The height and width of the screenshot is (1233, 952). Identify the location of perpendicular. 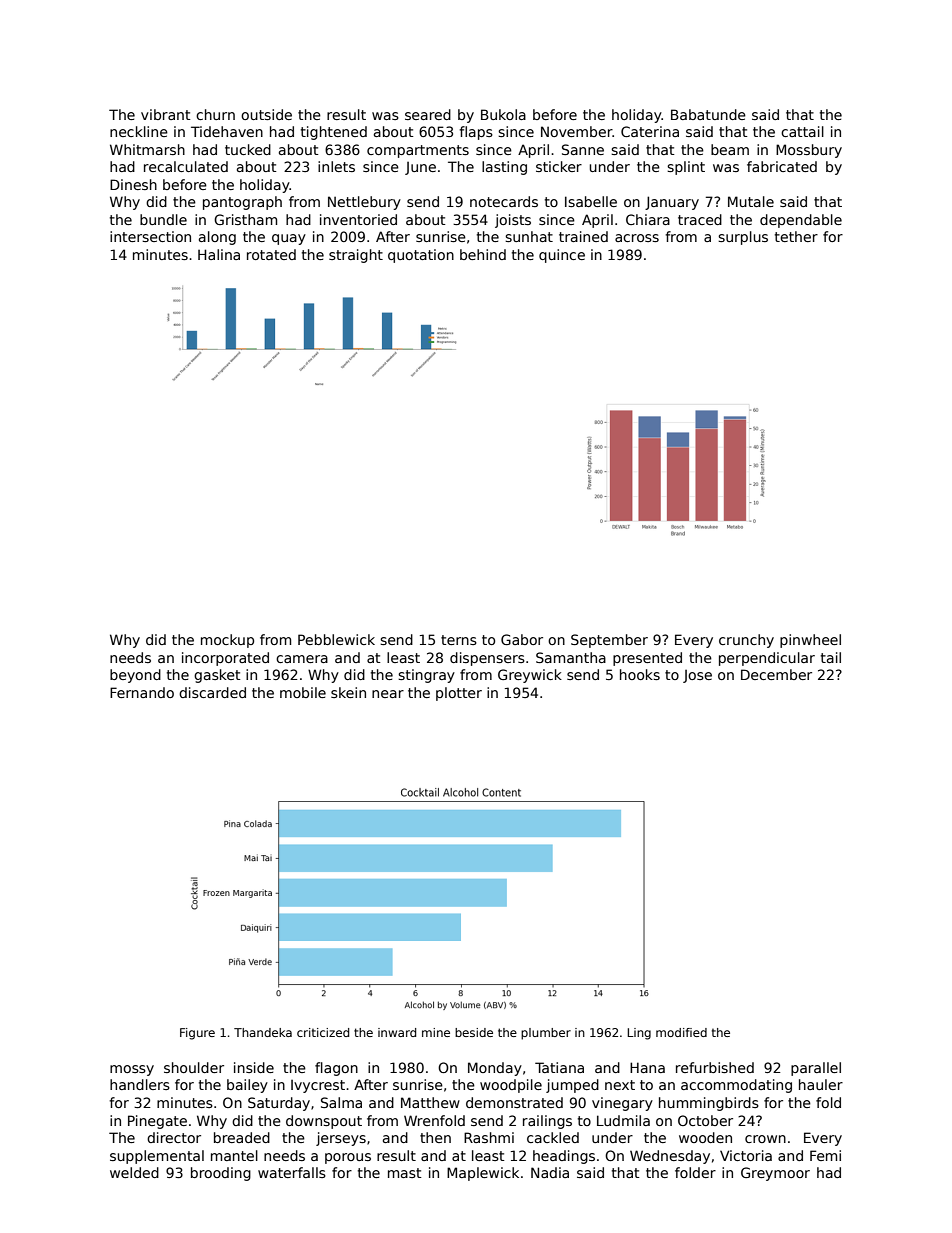
(767, 659).
